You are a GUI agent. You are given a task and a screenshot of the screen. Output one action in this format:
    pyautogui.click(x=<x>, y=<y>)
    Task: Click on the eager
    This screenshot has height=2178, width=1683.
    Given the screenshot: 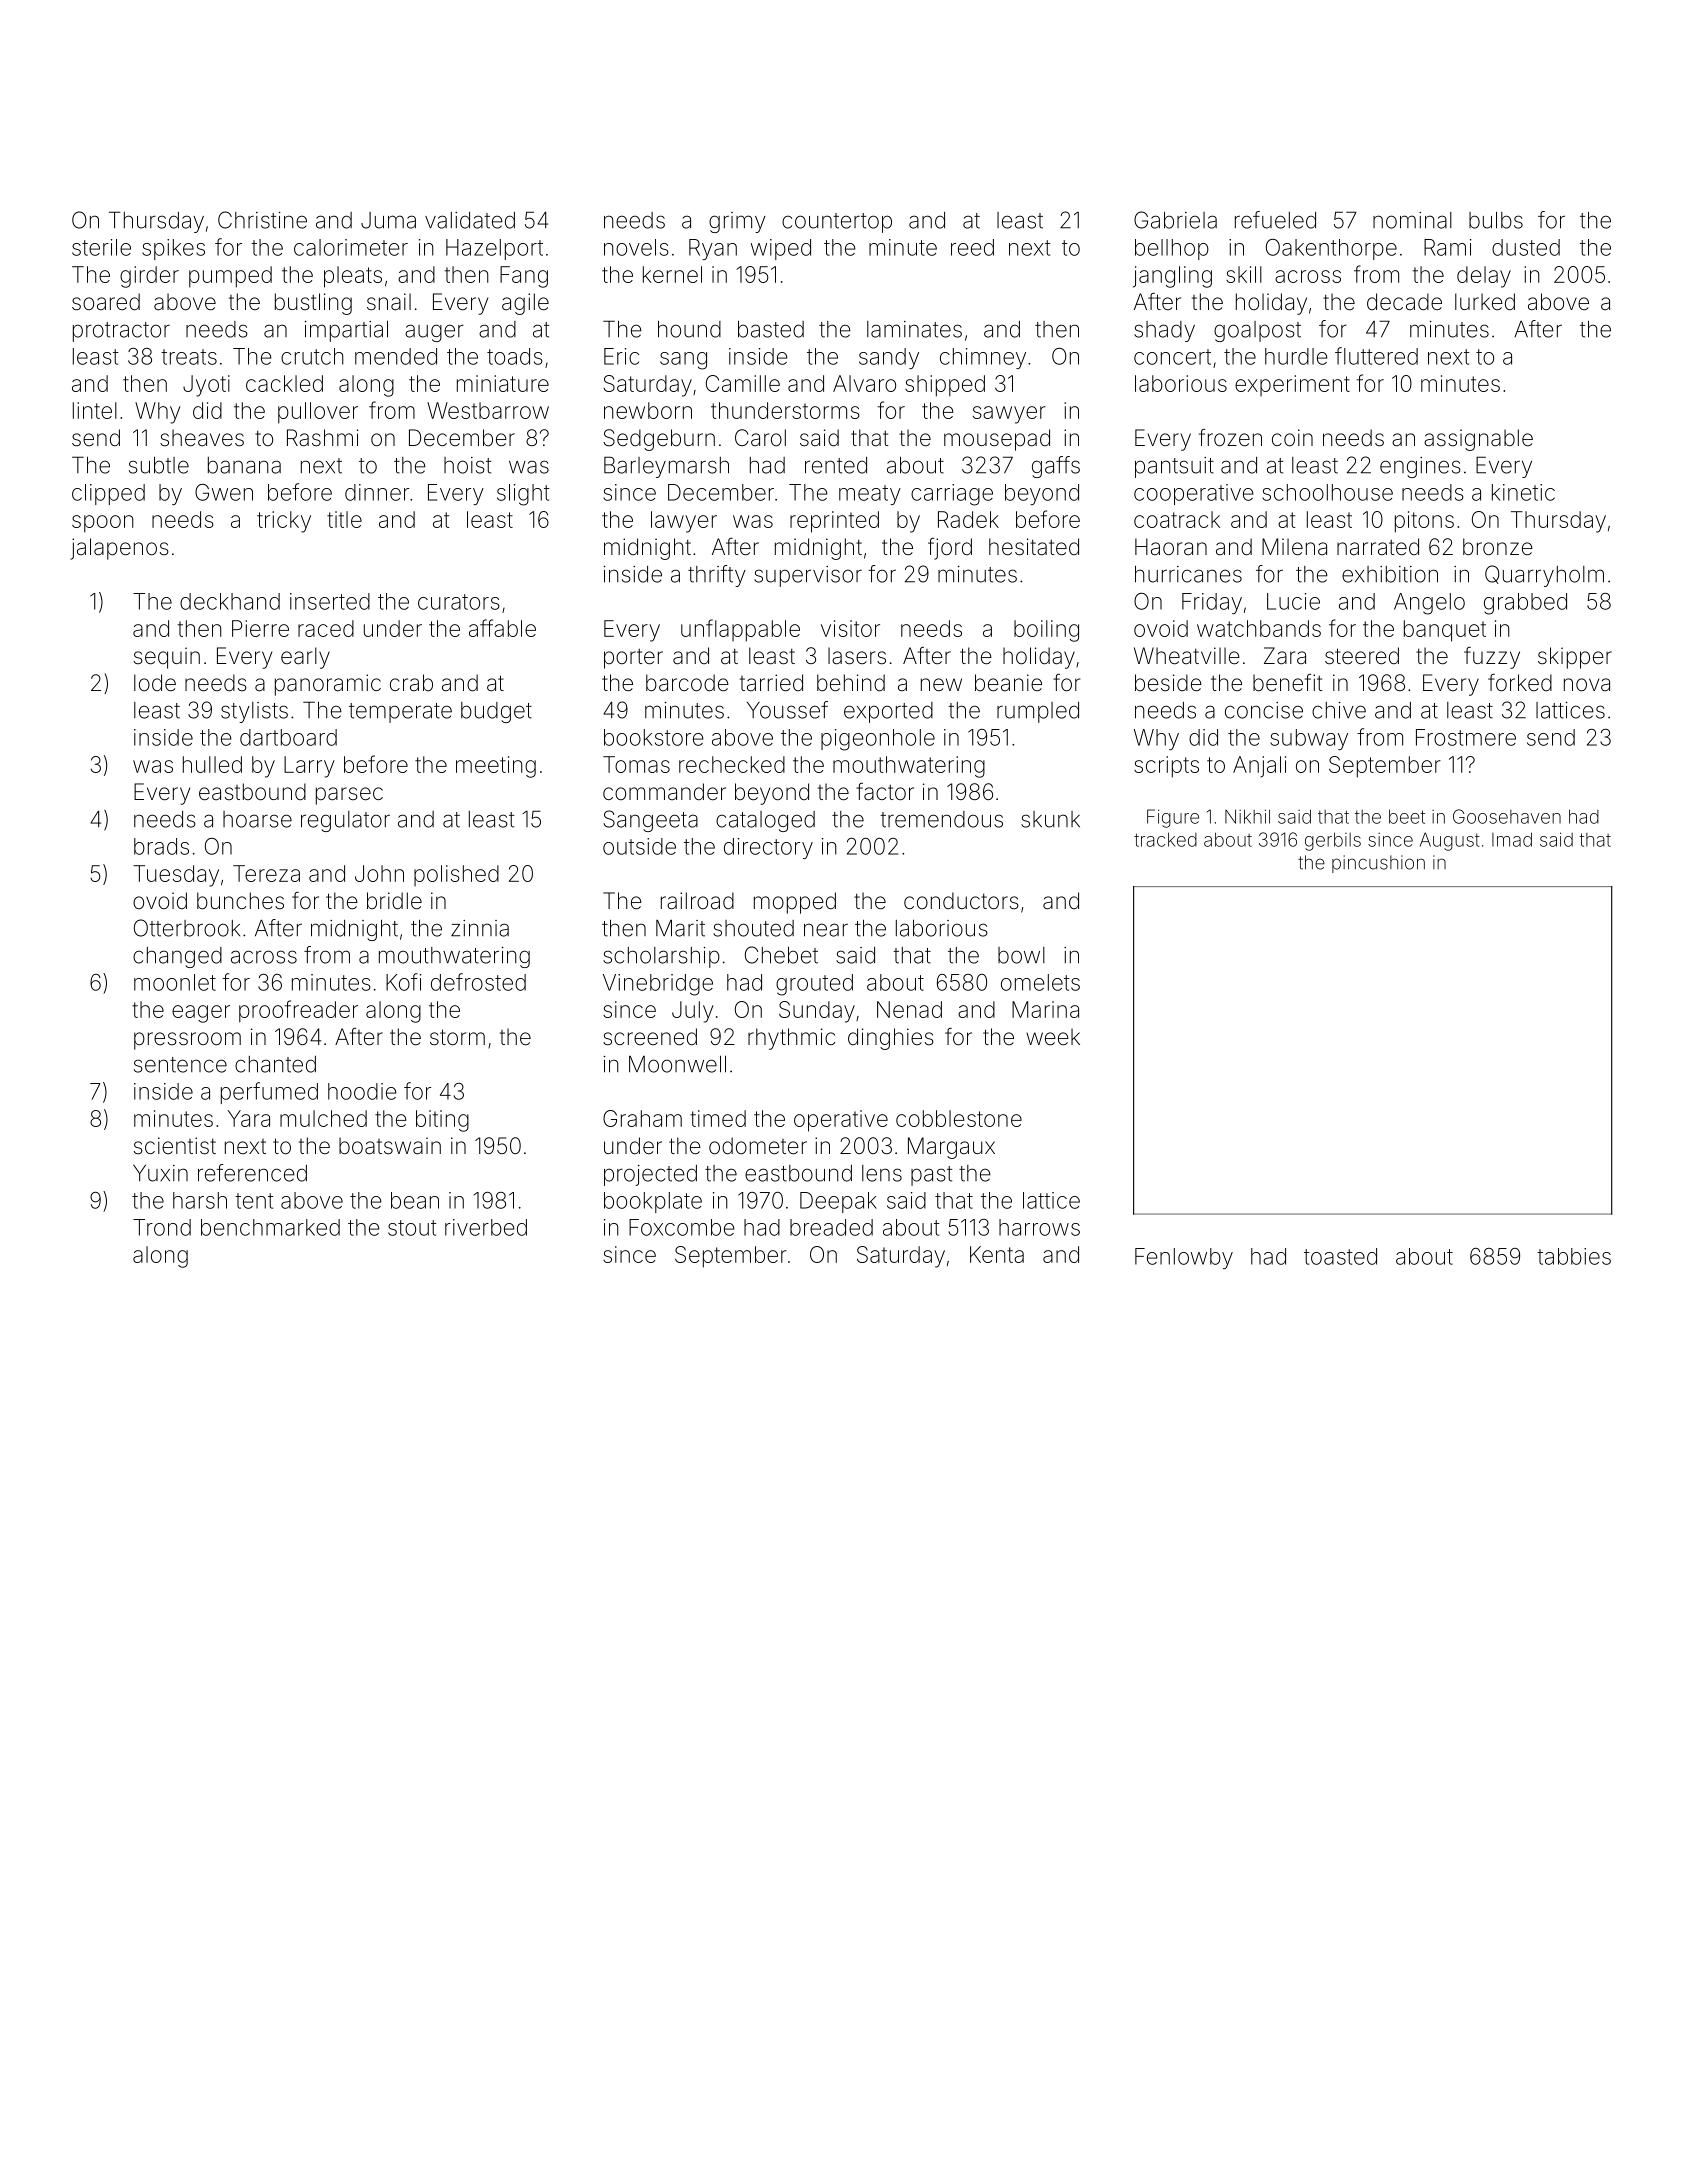 What is the action you would take?
    pyautogui.click(x=201, y=1014)
